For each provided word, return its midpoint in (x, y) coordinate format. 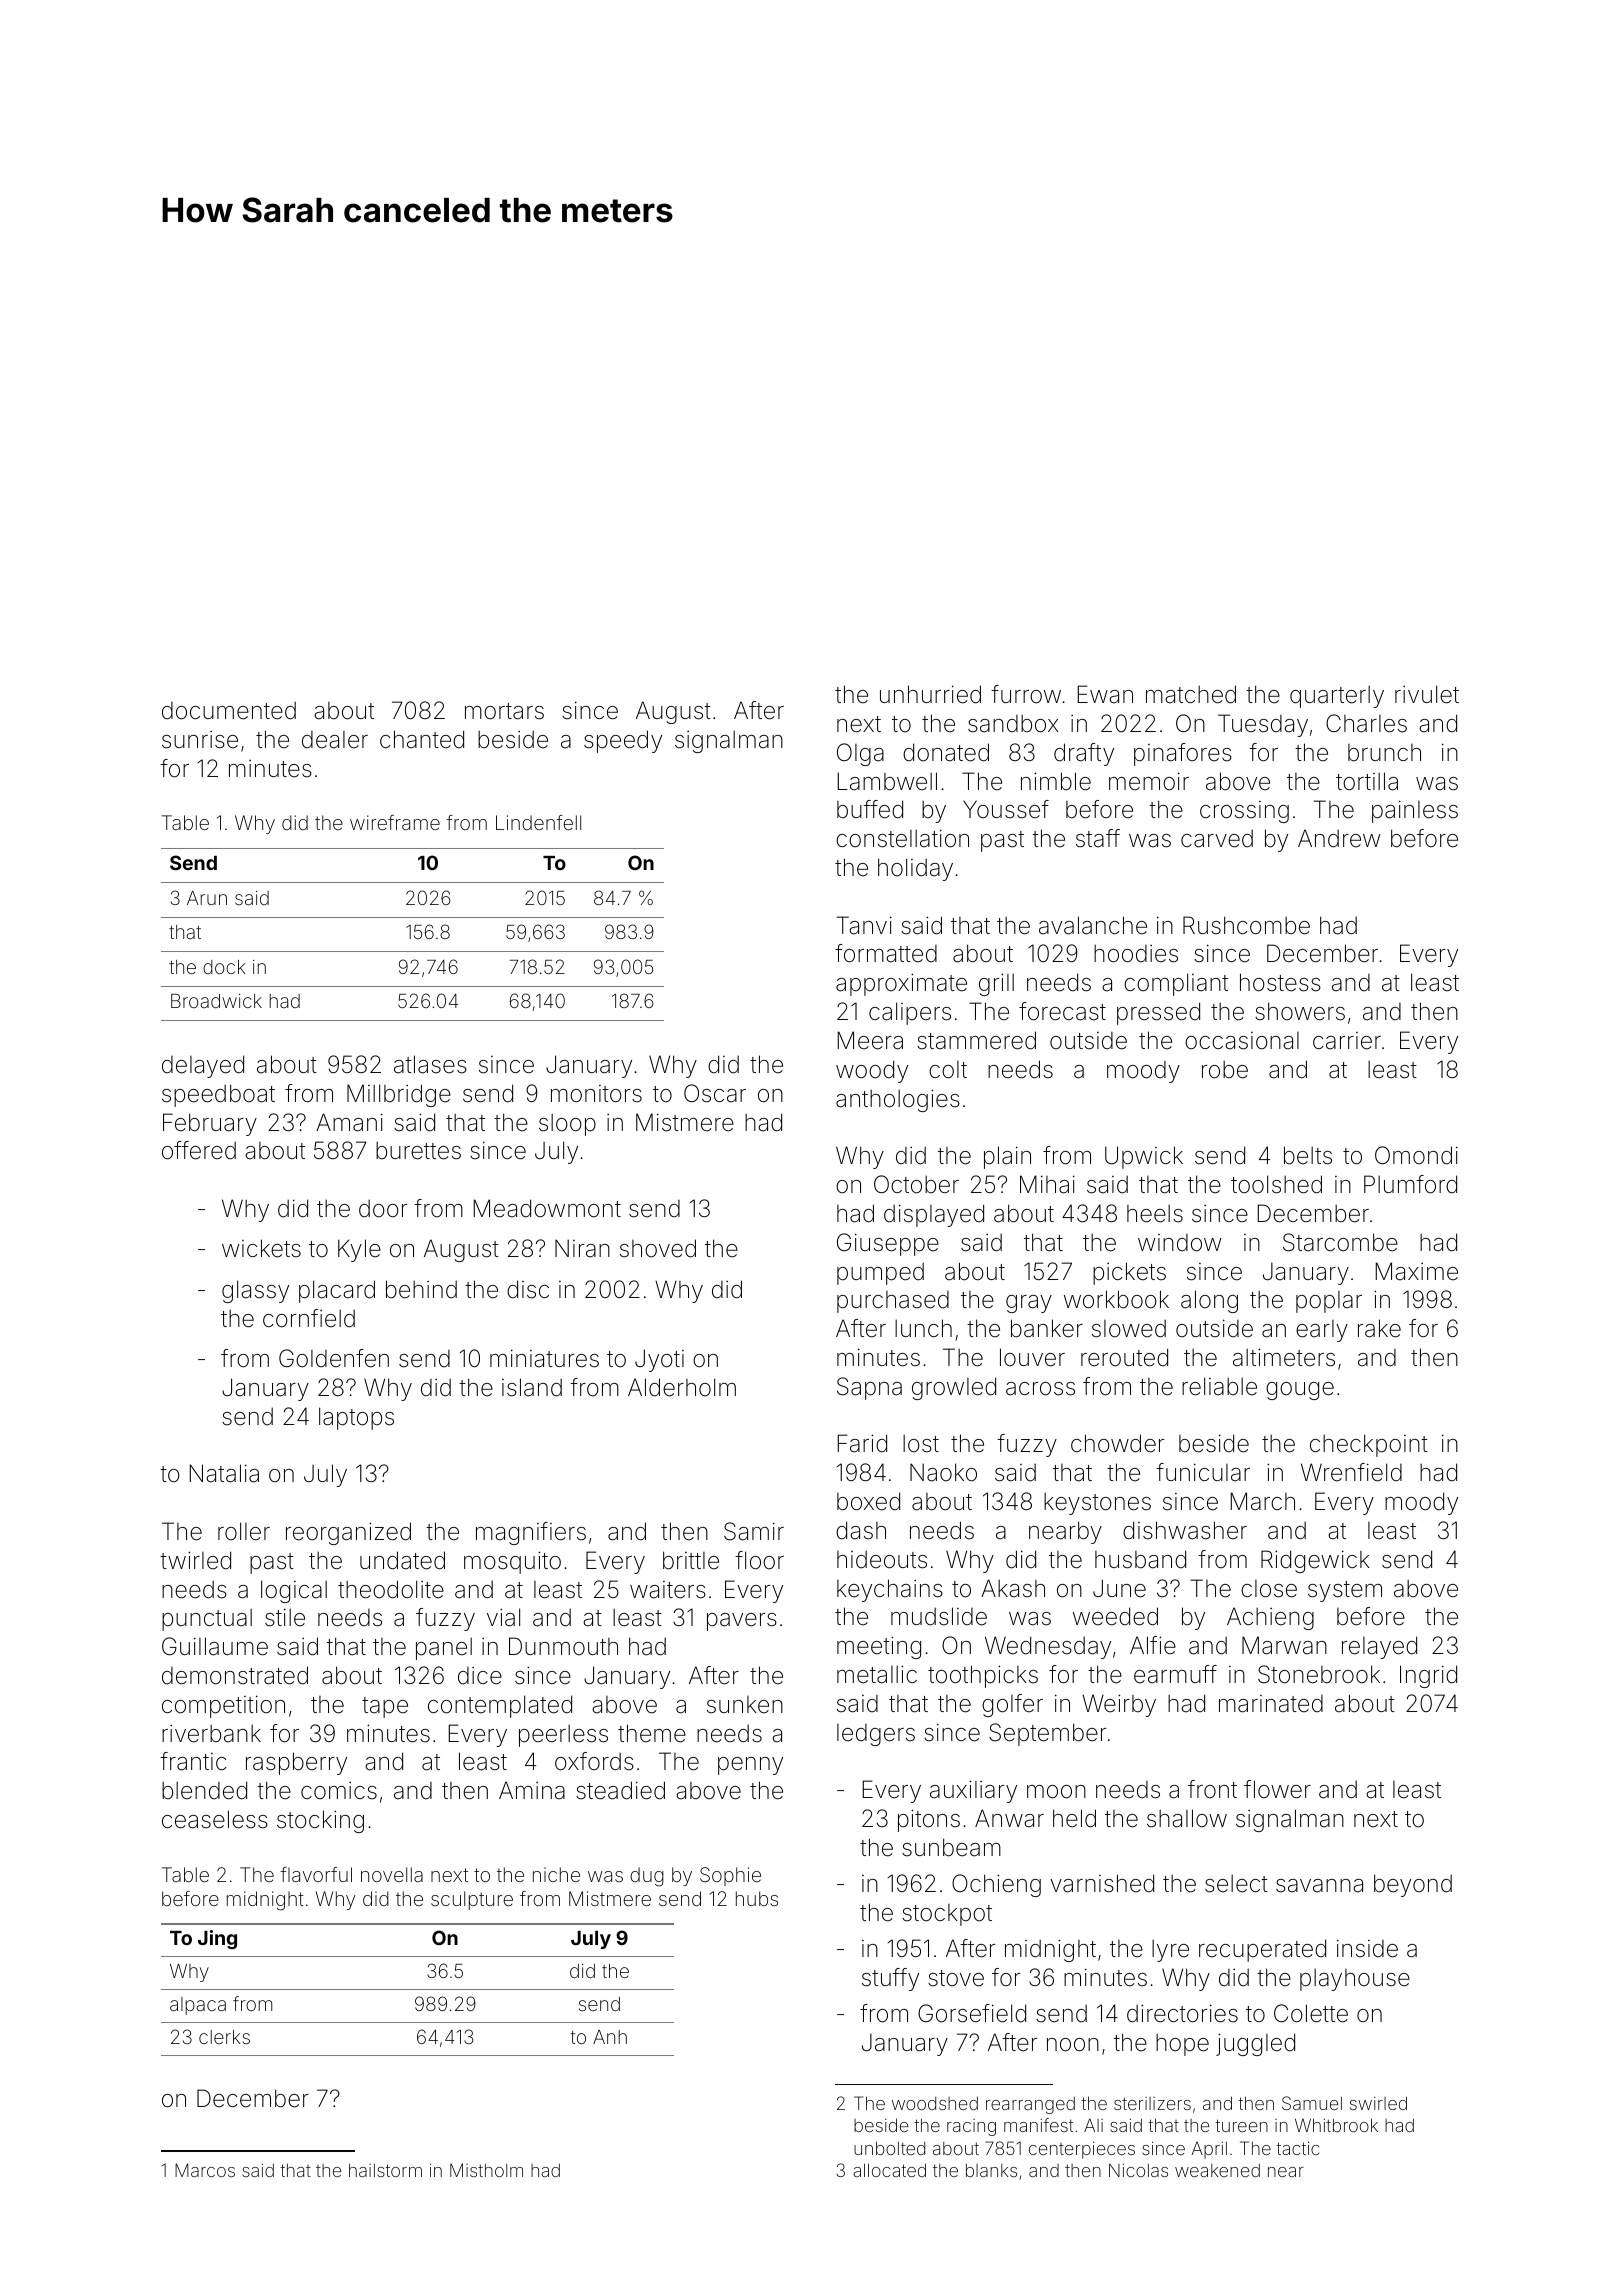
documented (229, 711)
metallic (877, 1674)
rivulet (1427, 694)
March (1262, 1501)
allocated (889, 2170)
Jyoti (659, 1360)
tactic (1297, 2148)
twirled (195, 1560)
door (383, 1209)
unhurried (930, 694)
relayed (1379, 1647)
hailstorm (385, 2170)
